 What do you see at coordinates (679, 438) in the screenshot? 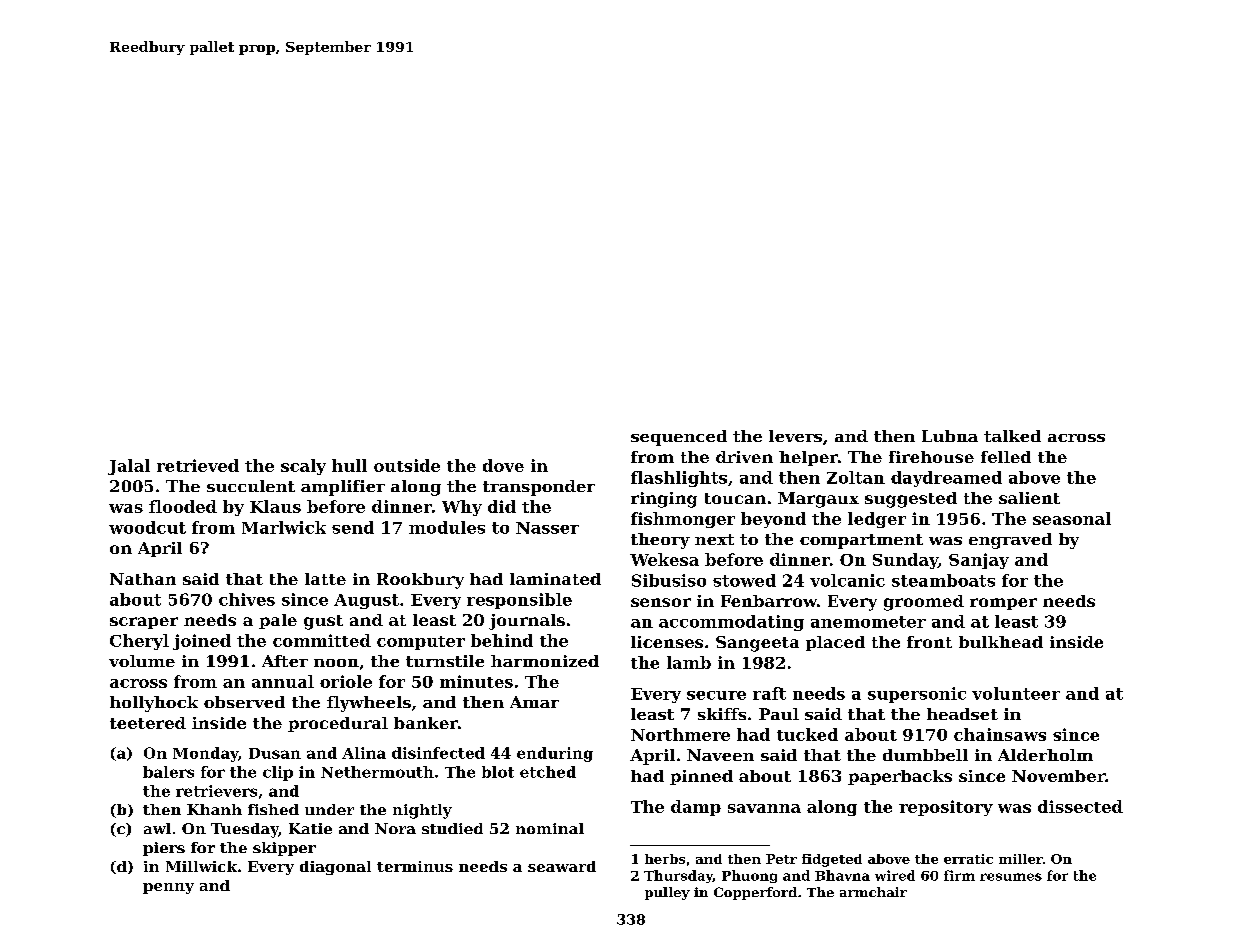
I see `sequenced` at bounding box center [679, 438].
